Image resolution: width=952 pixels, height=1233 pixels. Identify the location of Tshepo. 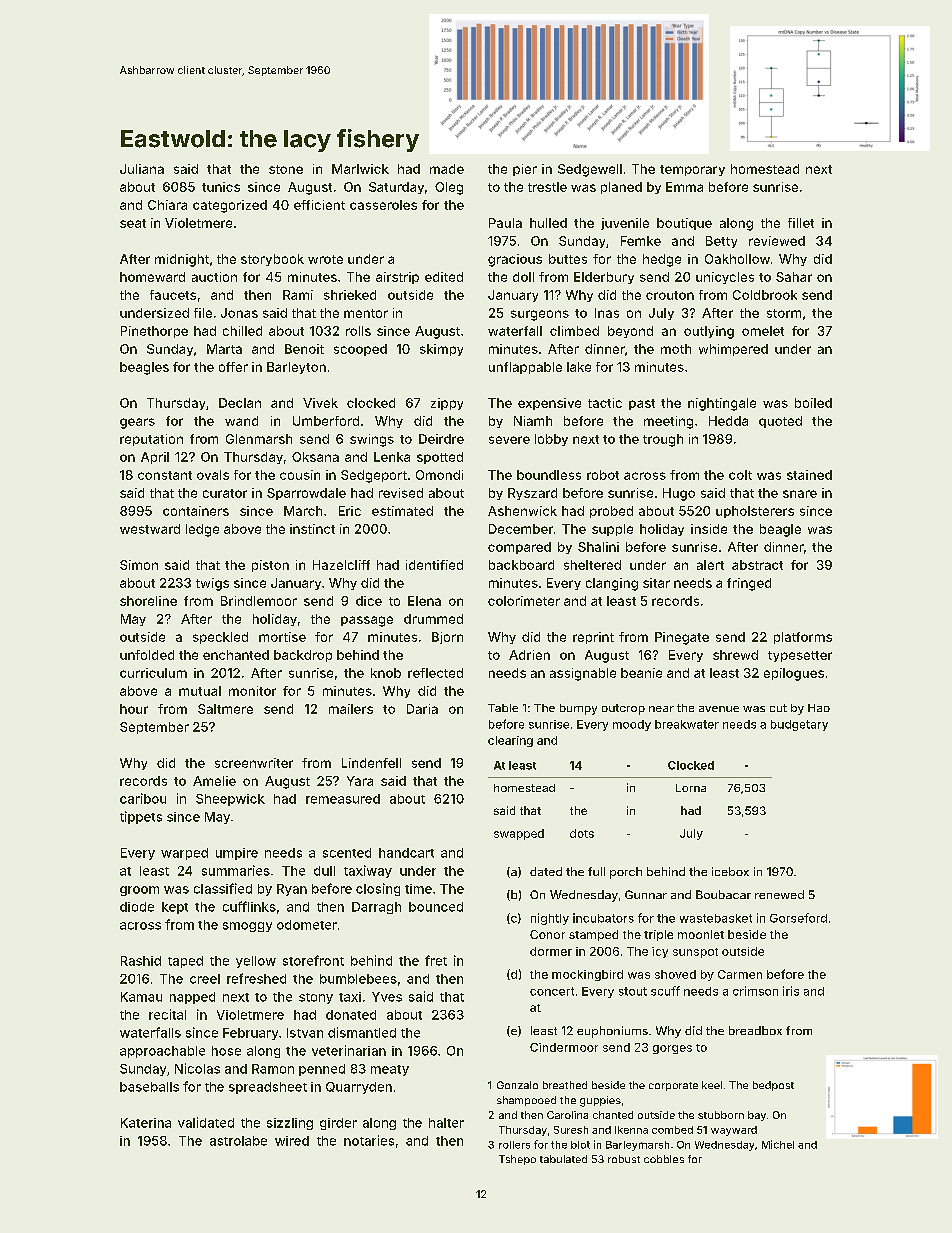
(517, 1160).
